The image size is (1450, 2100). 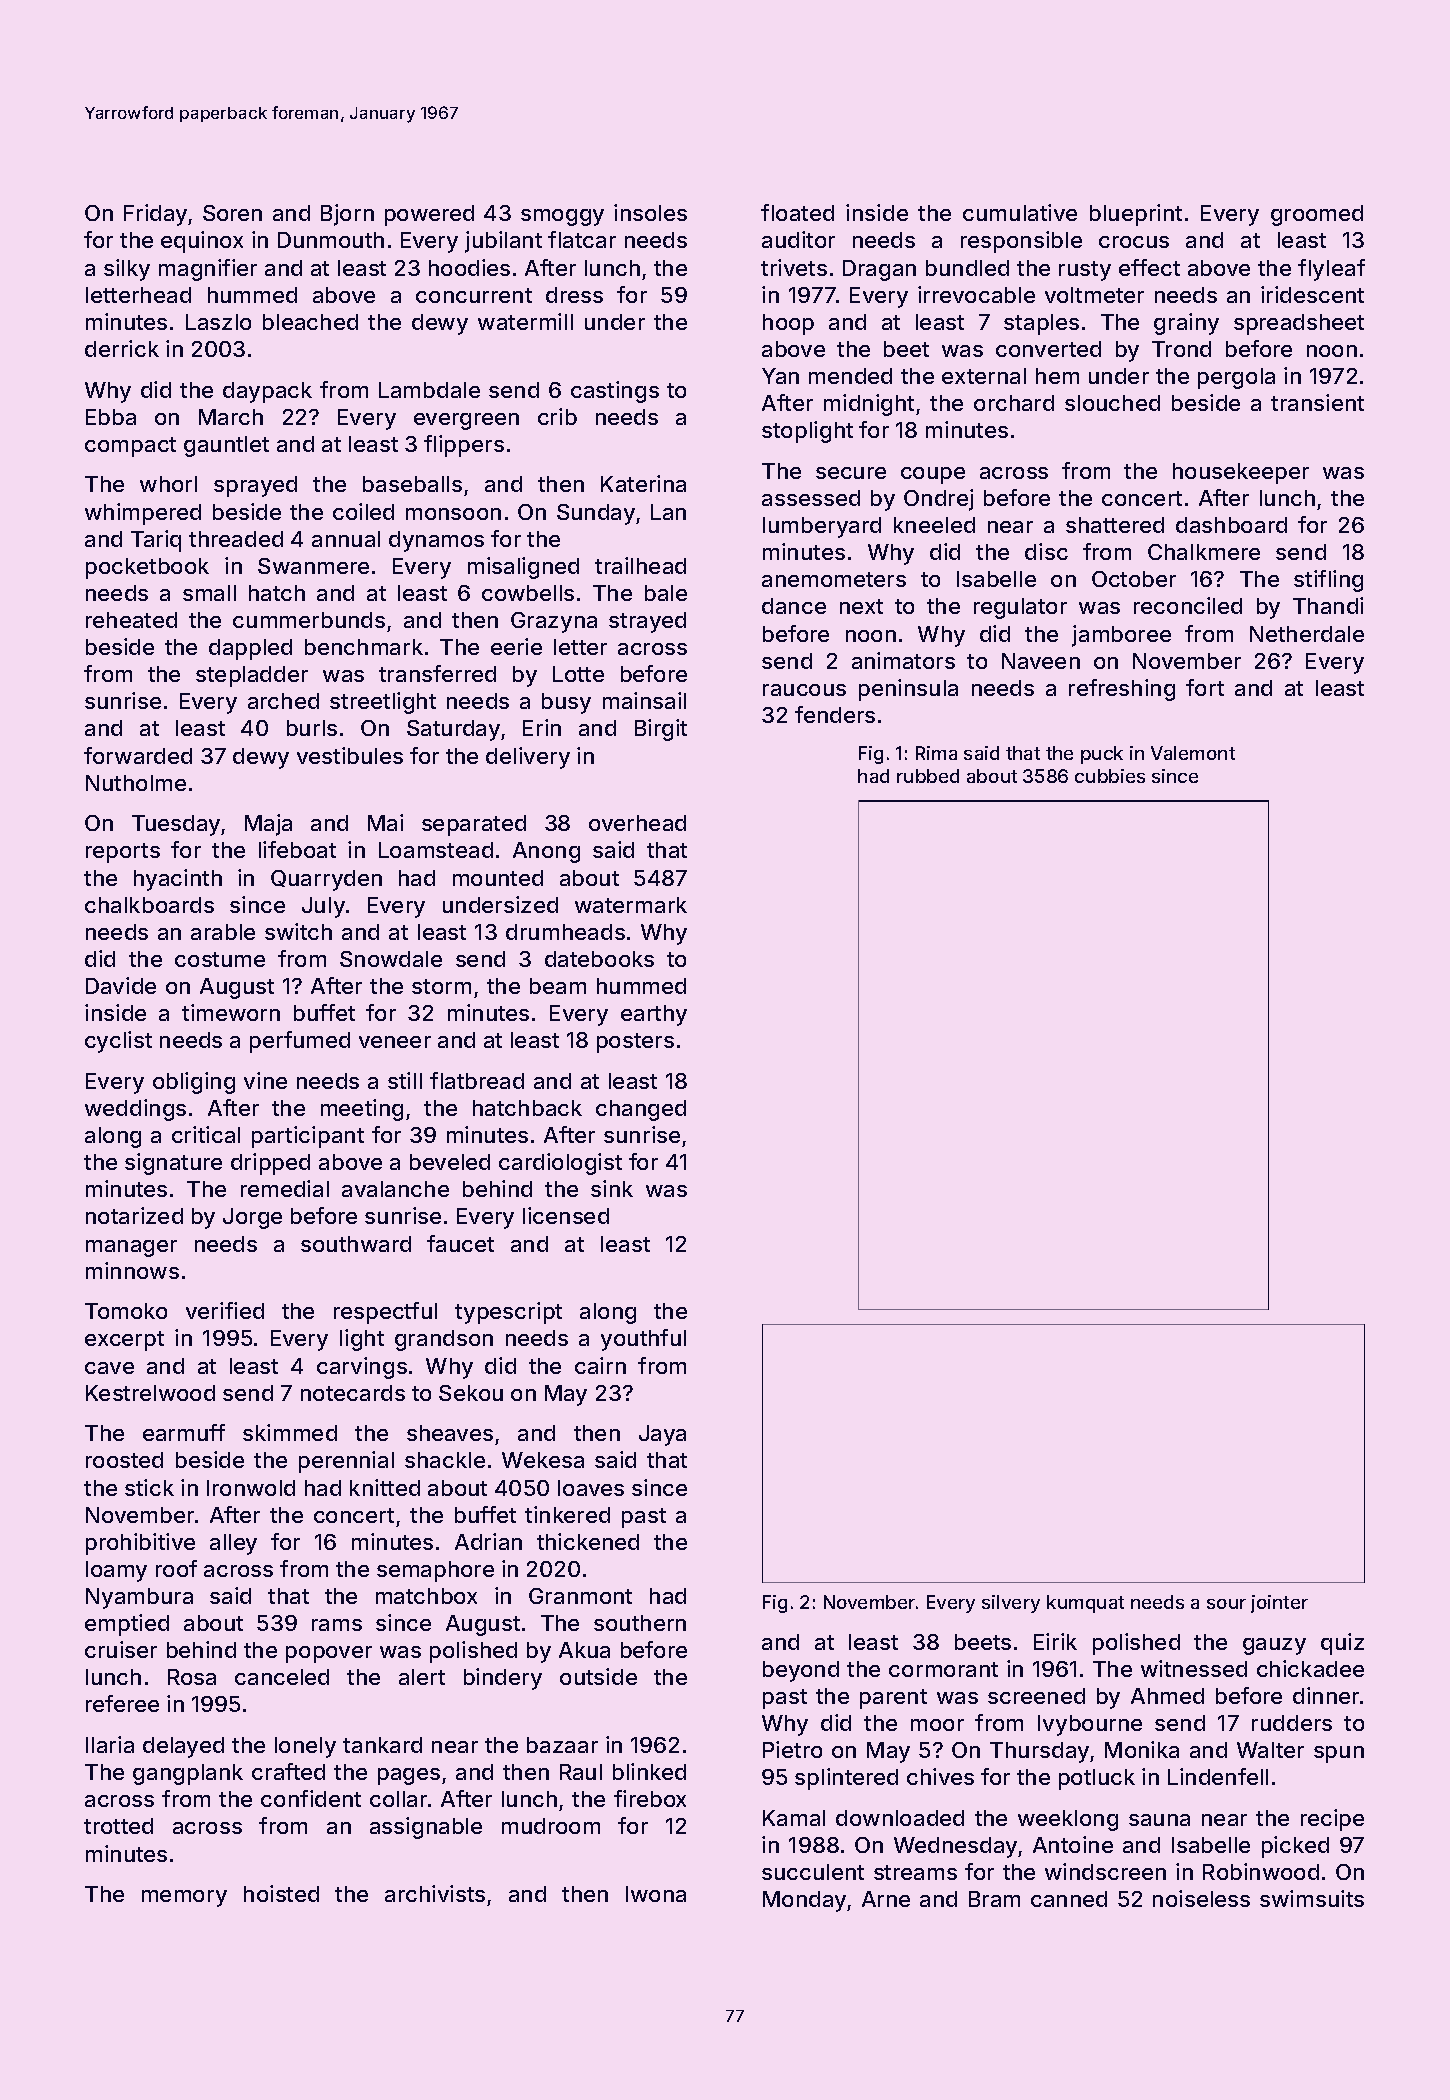 What do you see at coordinates (435, 1893) in the page?
I see `archivists` at bounding box center [435, 1893].
